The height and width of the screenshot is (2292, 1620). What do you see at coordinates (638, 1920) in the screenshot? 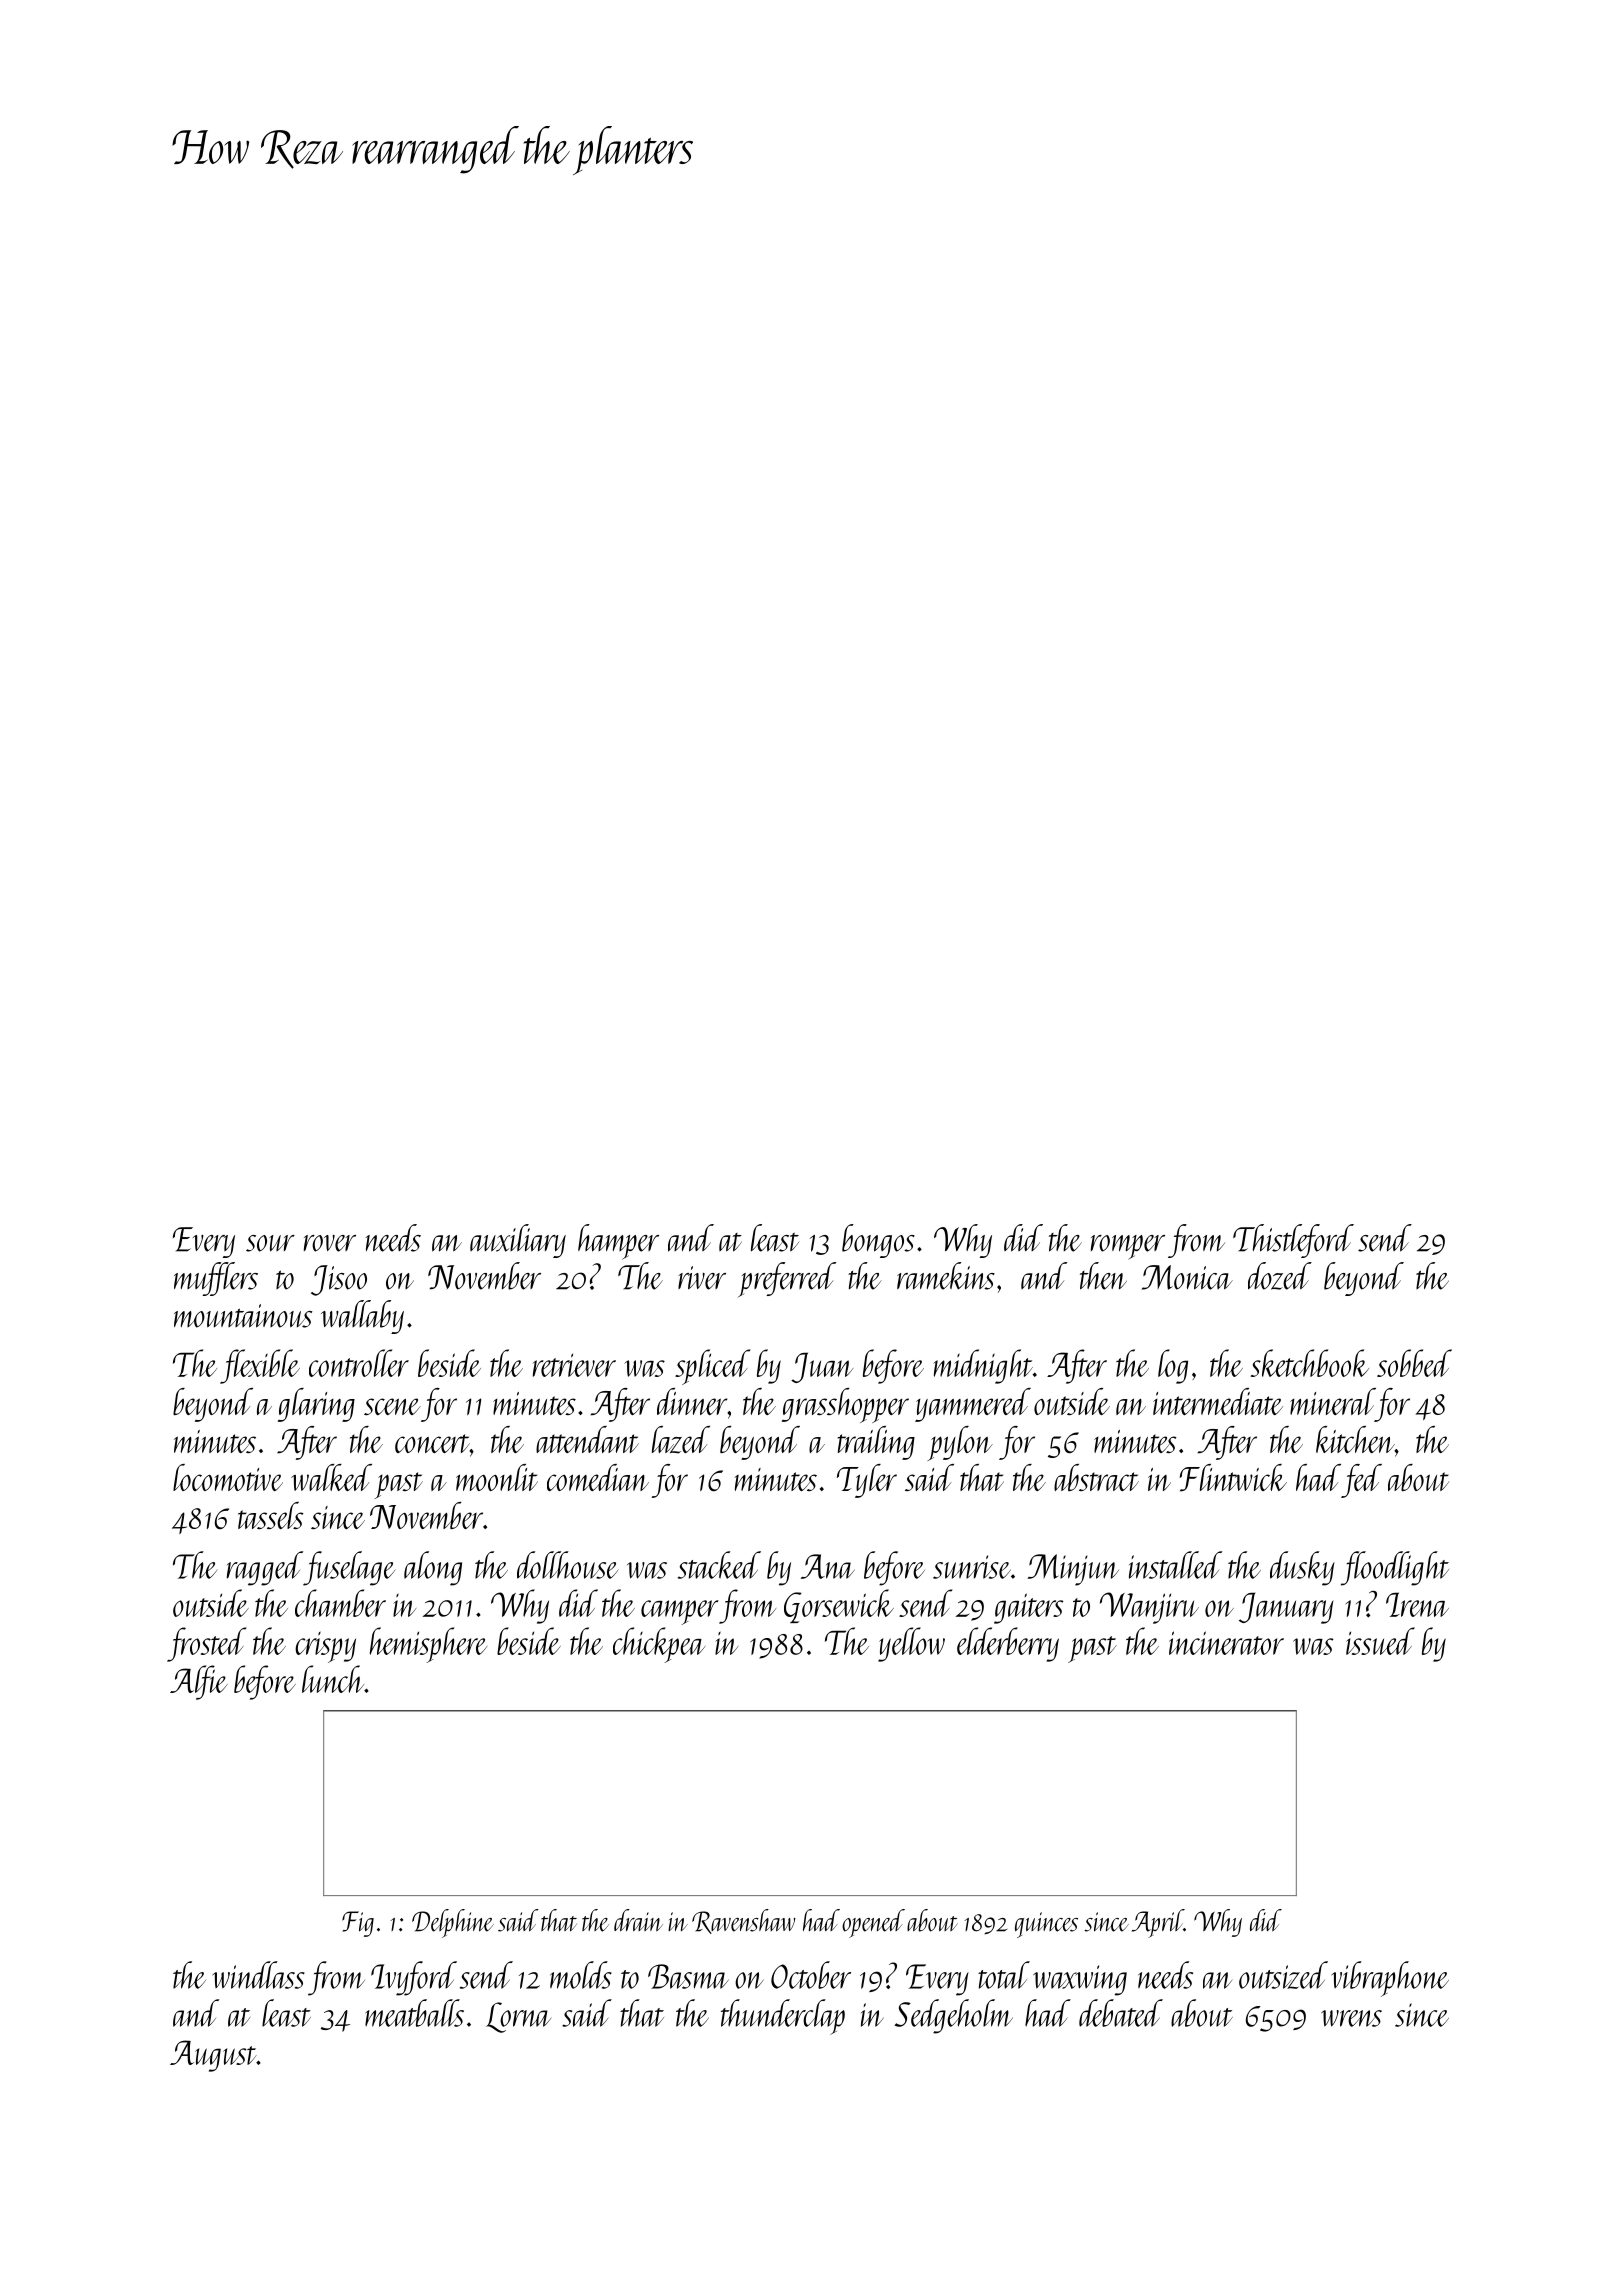
I see `drain` at bounding box center [638, 1920].
